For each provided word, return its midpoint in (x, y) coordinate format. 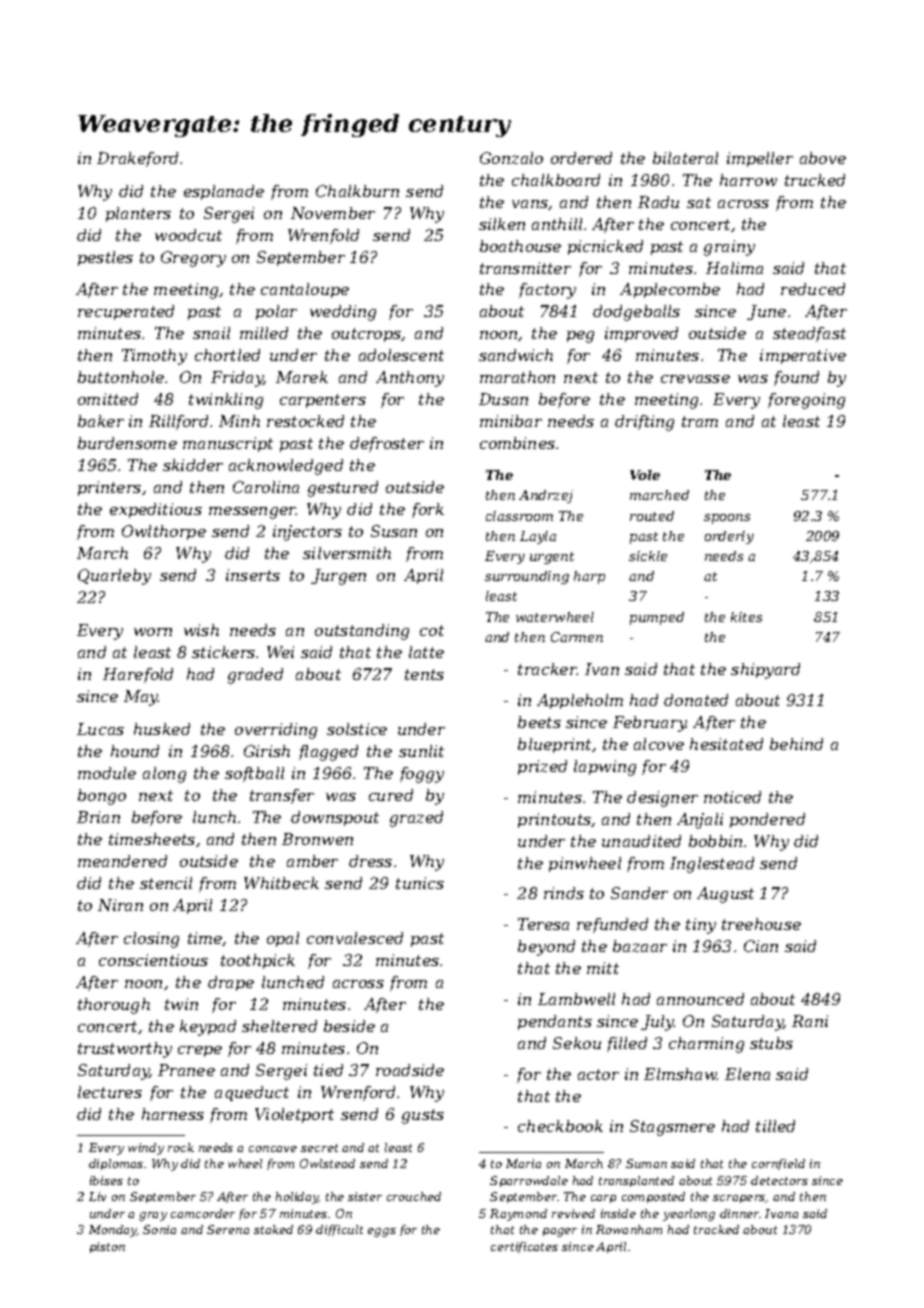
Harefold (138, 675)
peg (580, 337)
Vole (645, 475)
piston (107, 1247)
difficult (339, 1230)
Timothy (154, 357)
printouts (555, 820)
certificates (524, 1247)
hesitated (726, 744)
